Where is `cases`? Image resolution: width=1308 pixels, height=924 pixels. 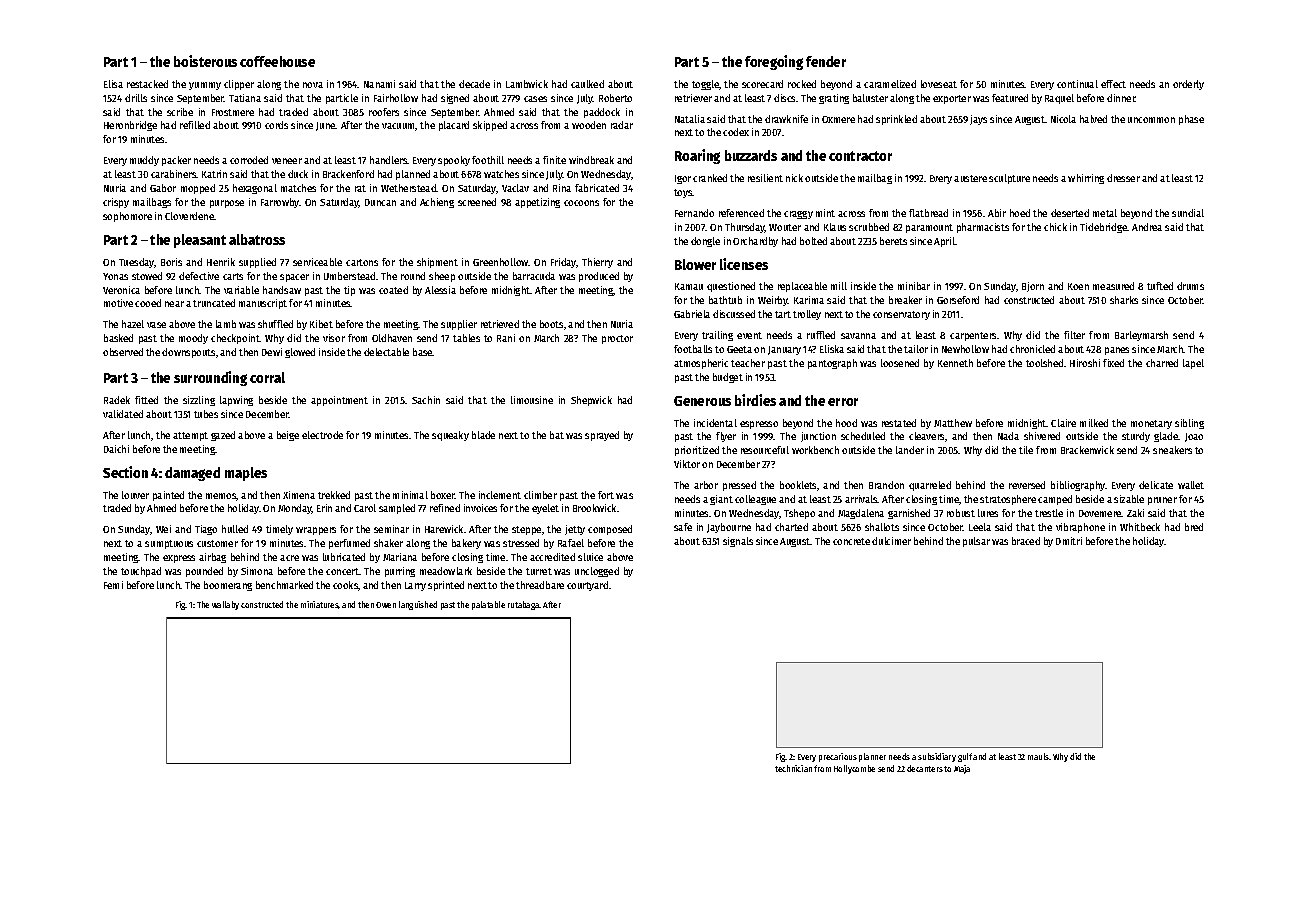 cases is located at coordinates (535, 99).
